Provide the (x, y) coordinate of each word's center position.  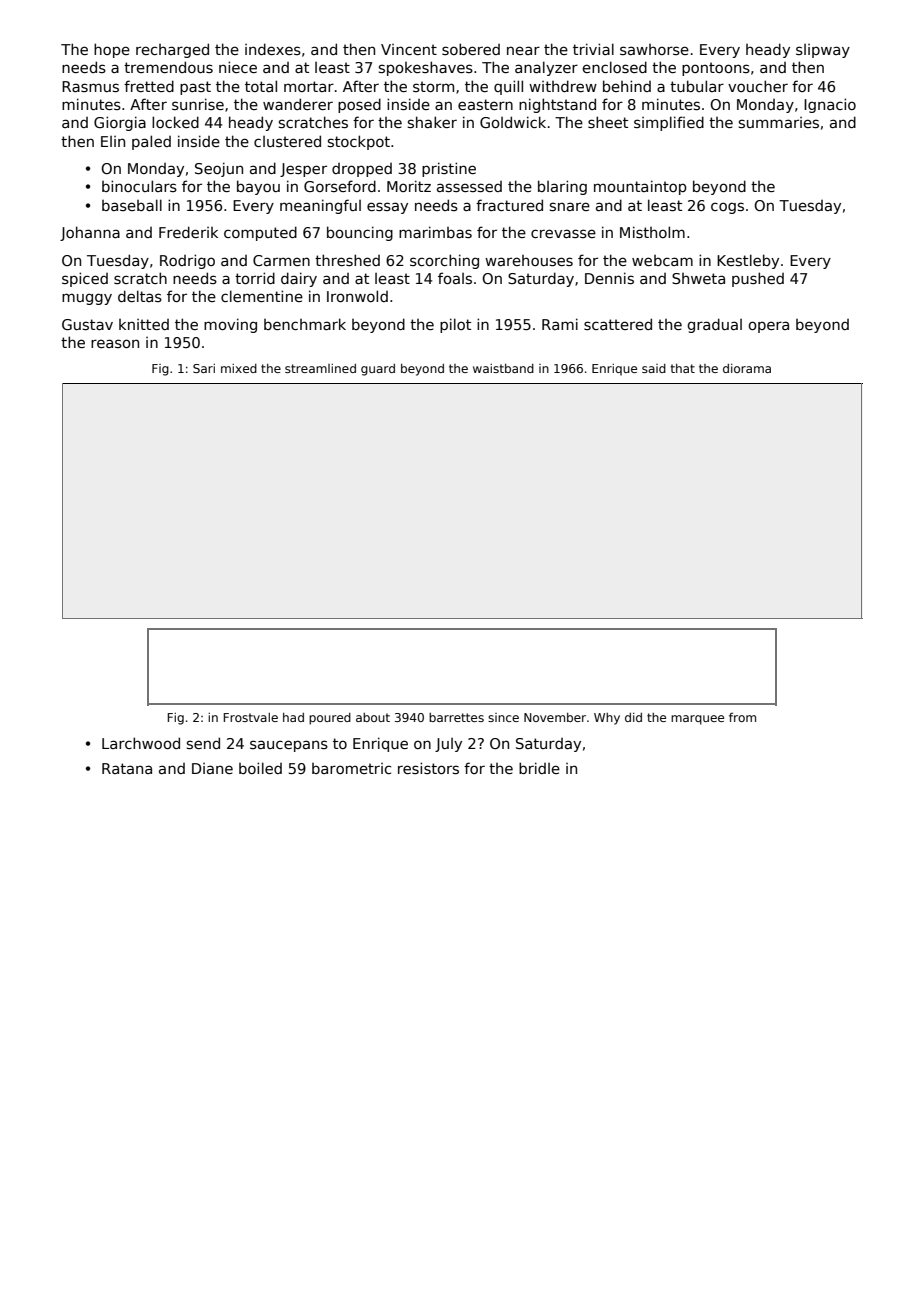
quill (508, 87)
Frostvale (251, 717)
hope (112, 50)
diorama (747, 368)
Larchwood (141, 743)
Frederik (188, 232)
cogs (727, 208)
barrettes (456, 717)
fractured (509, 205)
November (555, 717)
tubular (697, 86)
